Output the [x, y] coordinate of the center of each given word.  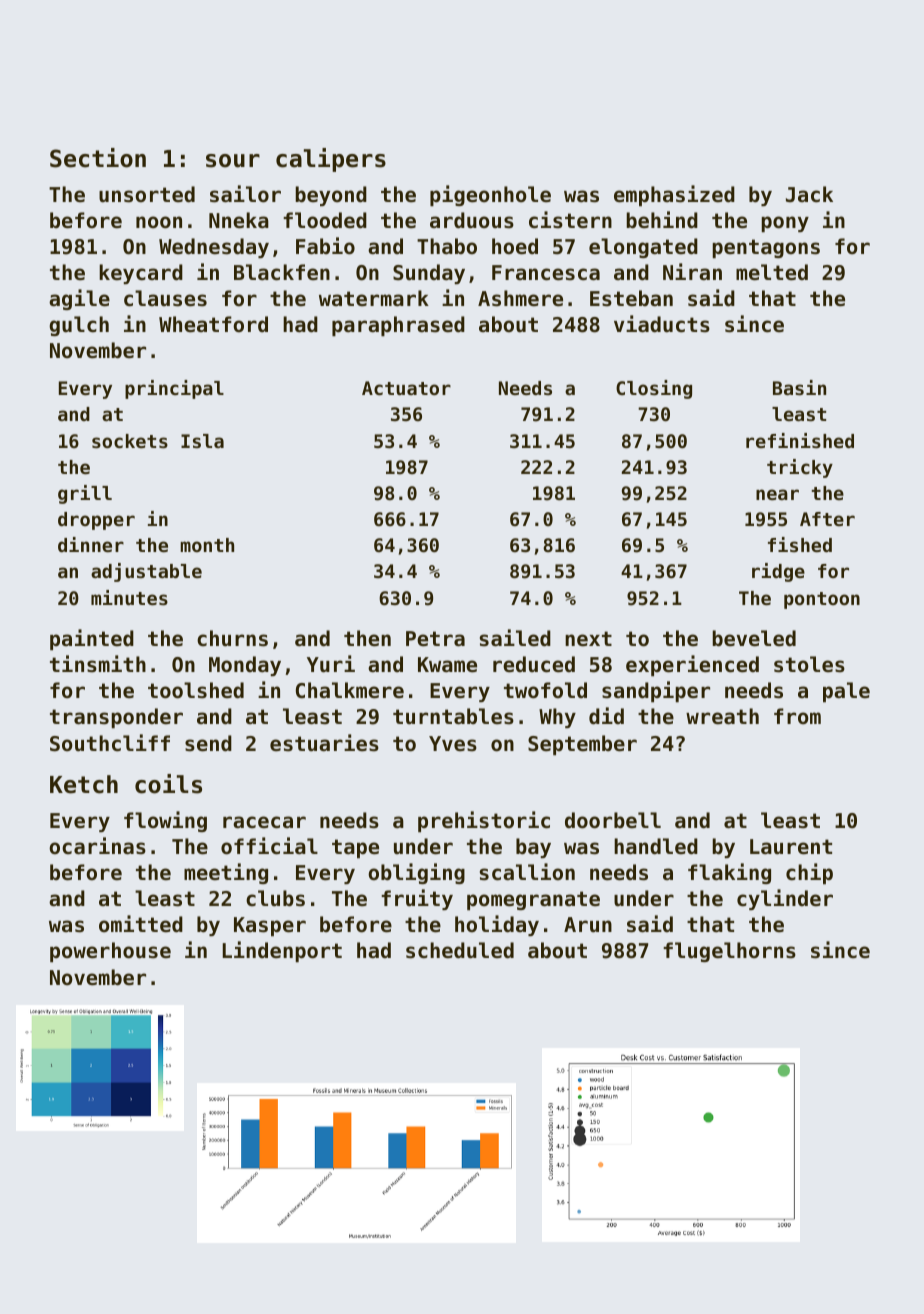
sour [233, 161]
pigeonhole [490, 195]
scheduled [460, 950]
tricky [800, 468]
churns [232, 638]
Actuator [406, 388]
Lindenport [282, 951]
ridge [778, 572]
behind [662, 220]
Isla [202, 441]
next [588, 639]
